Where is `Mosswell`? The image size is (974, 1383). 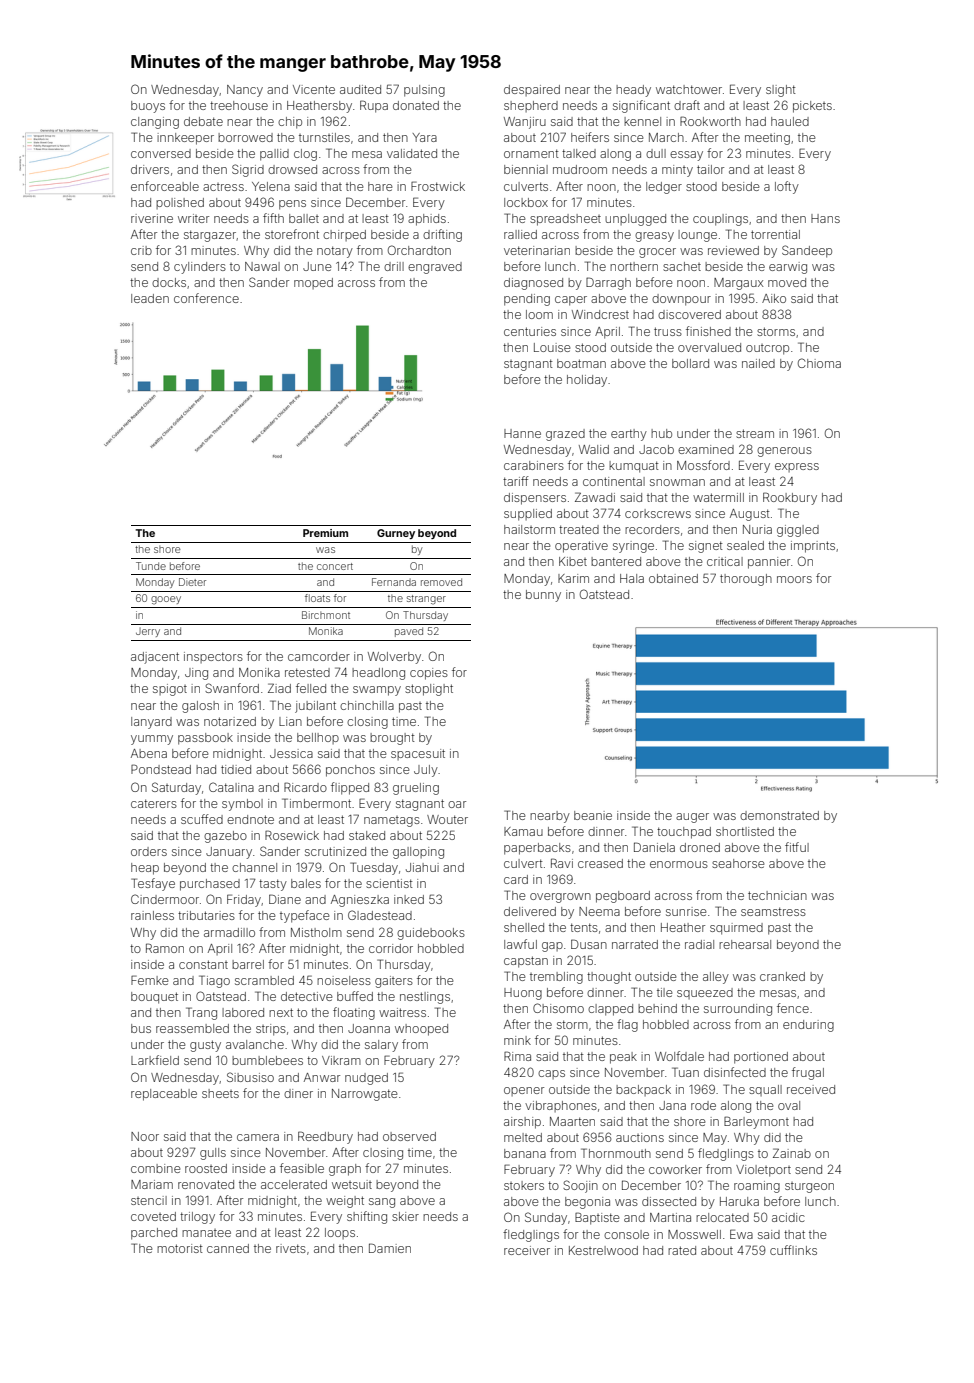
Mosswell is located at coordinates (694, 1234).
